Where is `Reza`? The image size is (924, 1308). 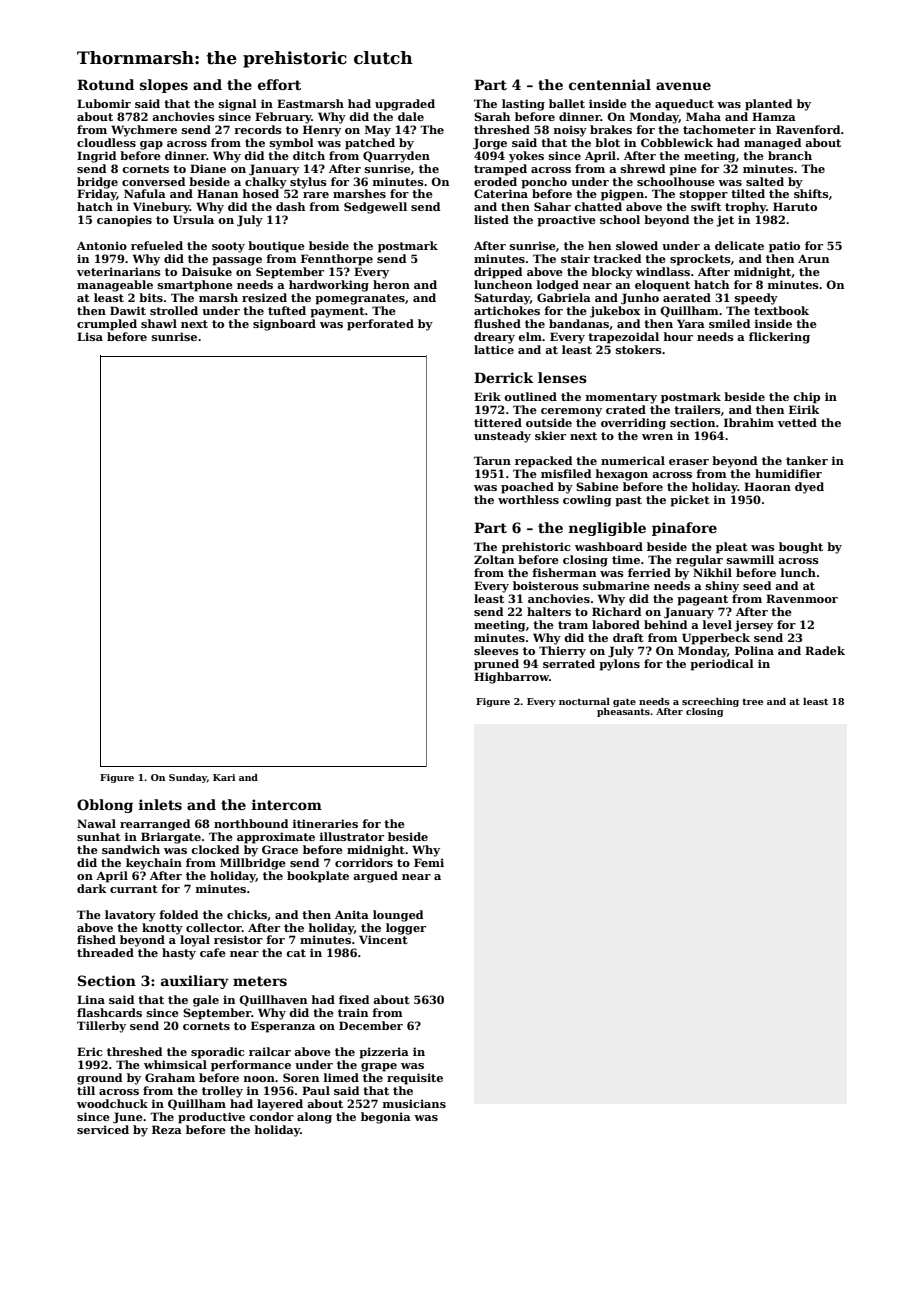 Reza is located at coordinates (167, 1129).
